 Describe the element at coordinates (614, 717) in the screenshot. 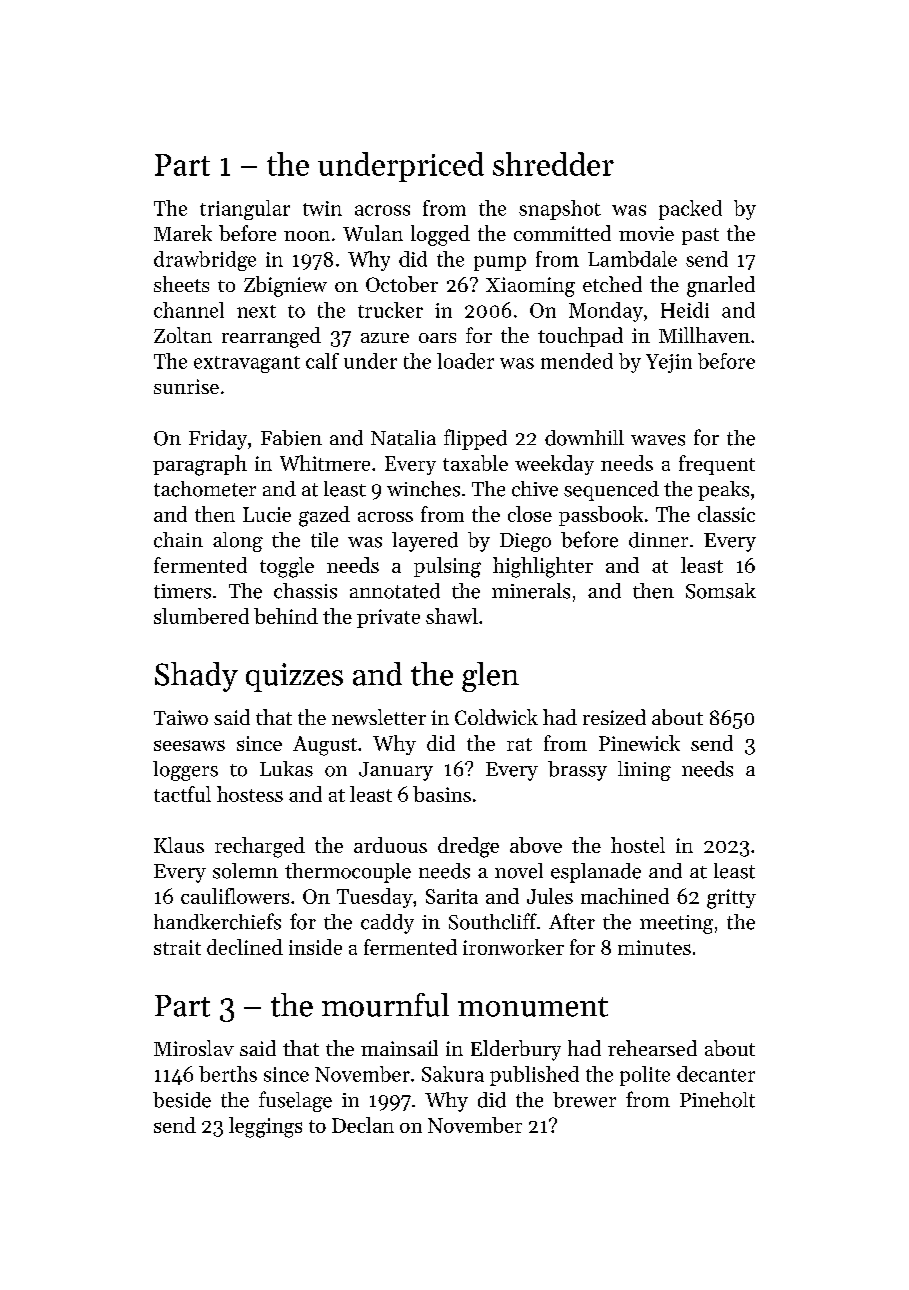

I see `resized` at that location.
